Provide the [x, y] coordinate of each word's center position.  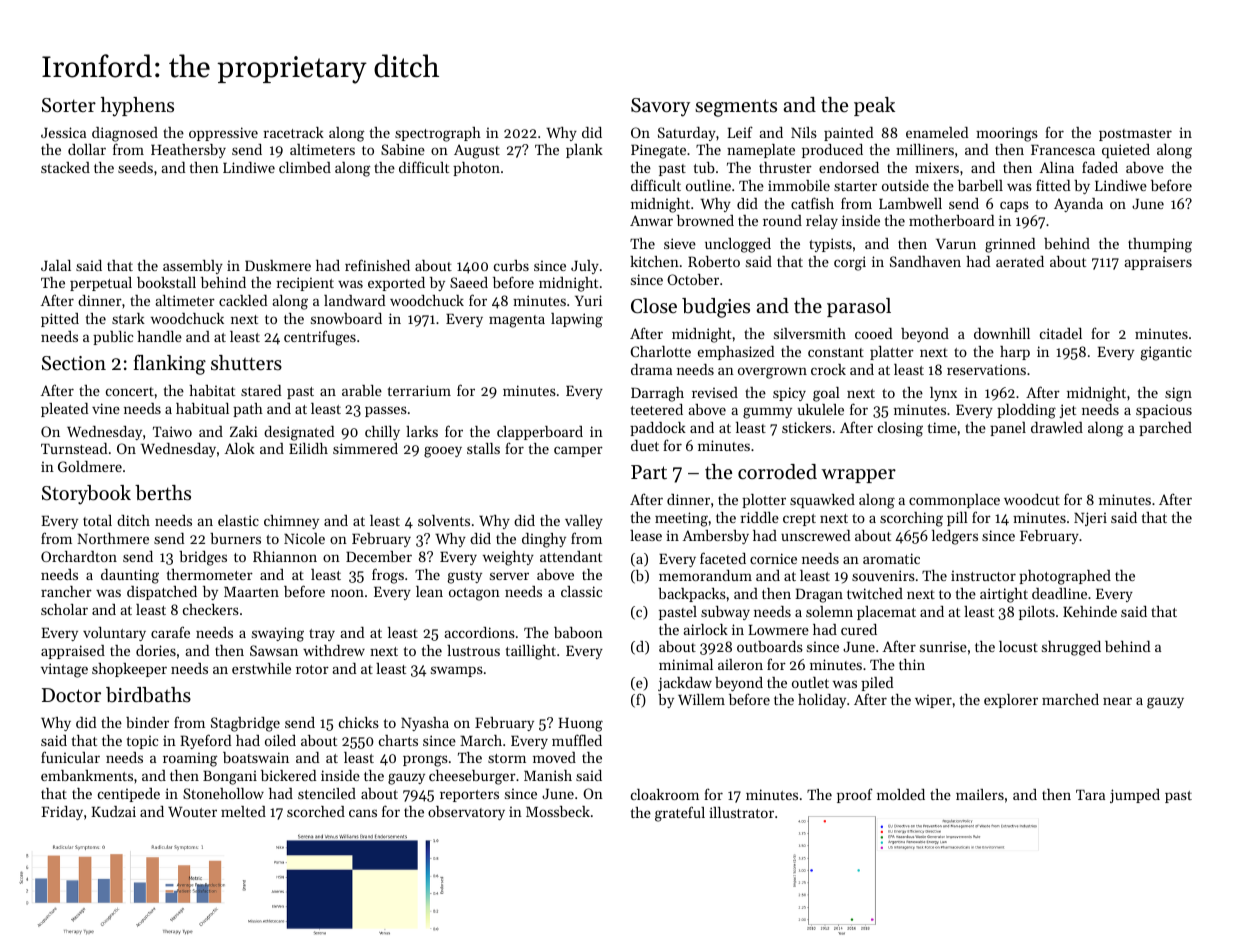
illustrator [741, 812]
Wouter [192, 812]
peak [874, 106]
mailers [980, 794]
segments [736, 108]
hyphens [137, 107]
